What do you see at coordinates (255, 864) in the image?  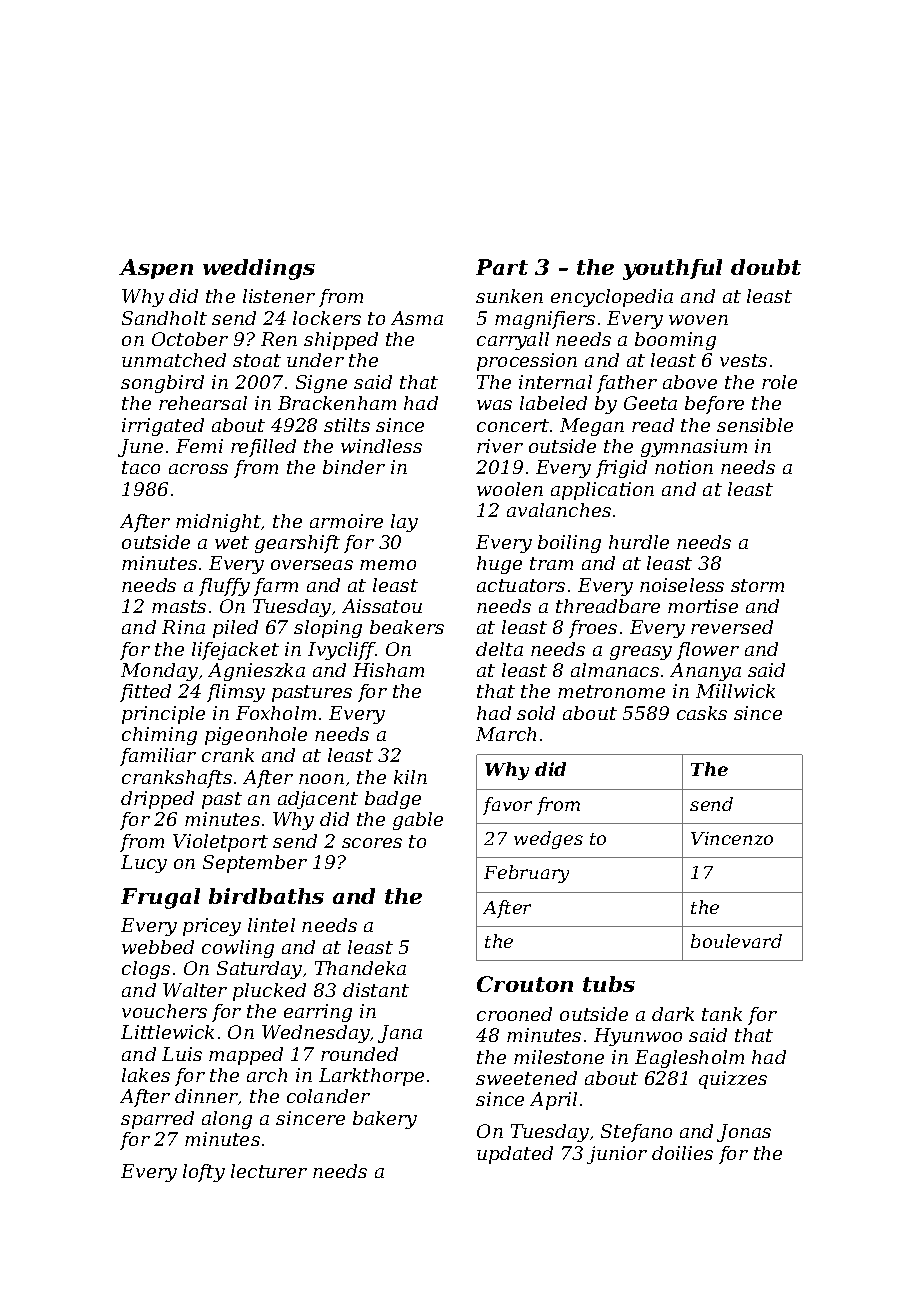 I see `September` at bounding box center [255, 864].
